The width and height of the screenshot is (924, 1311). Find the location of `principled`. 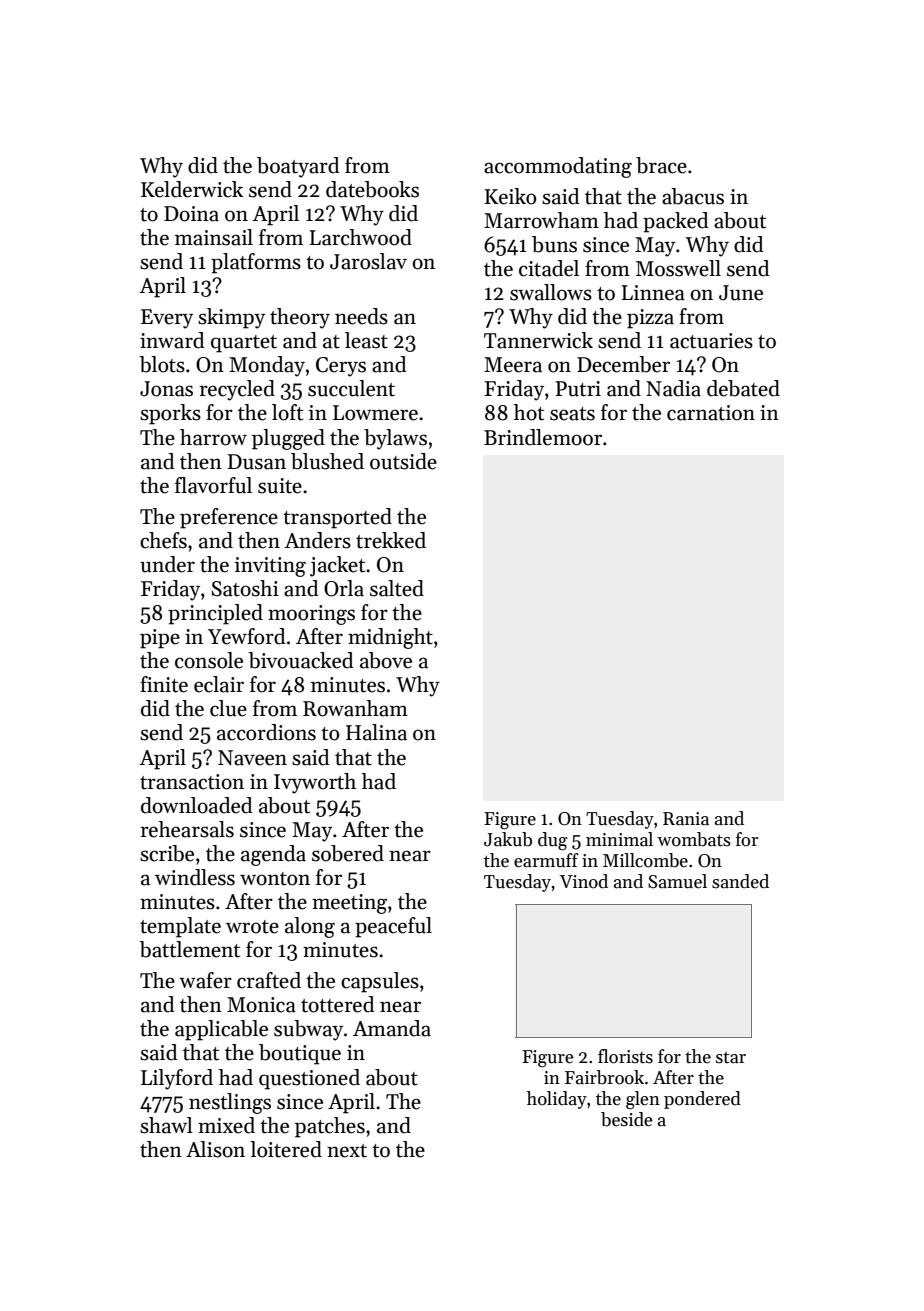

principled is located at coordinates (215, 614).
